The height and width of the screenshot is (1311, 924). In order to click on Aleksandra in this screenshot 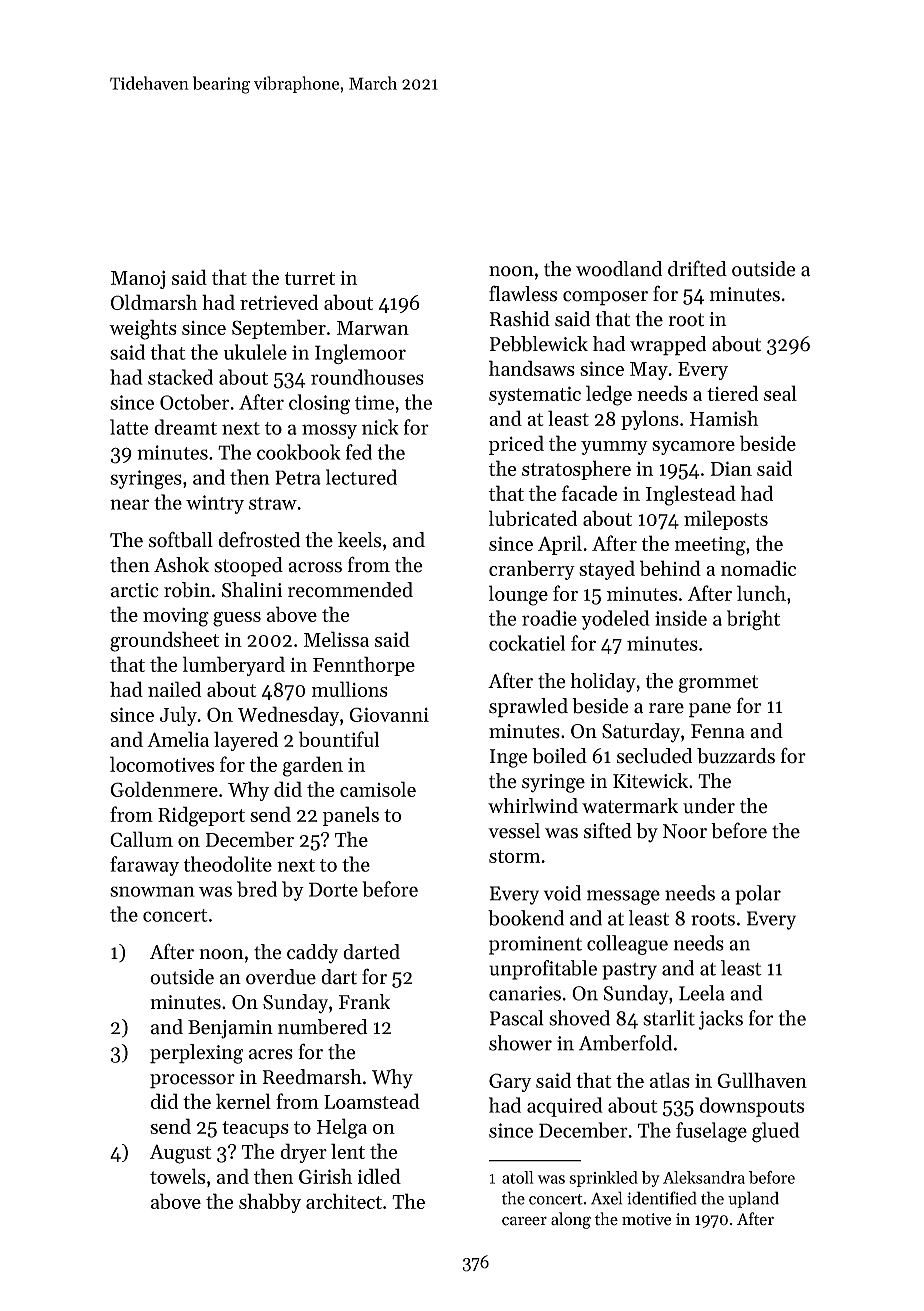, I will do `click(704, 1177)`.
